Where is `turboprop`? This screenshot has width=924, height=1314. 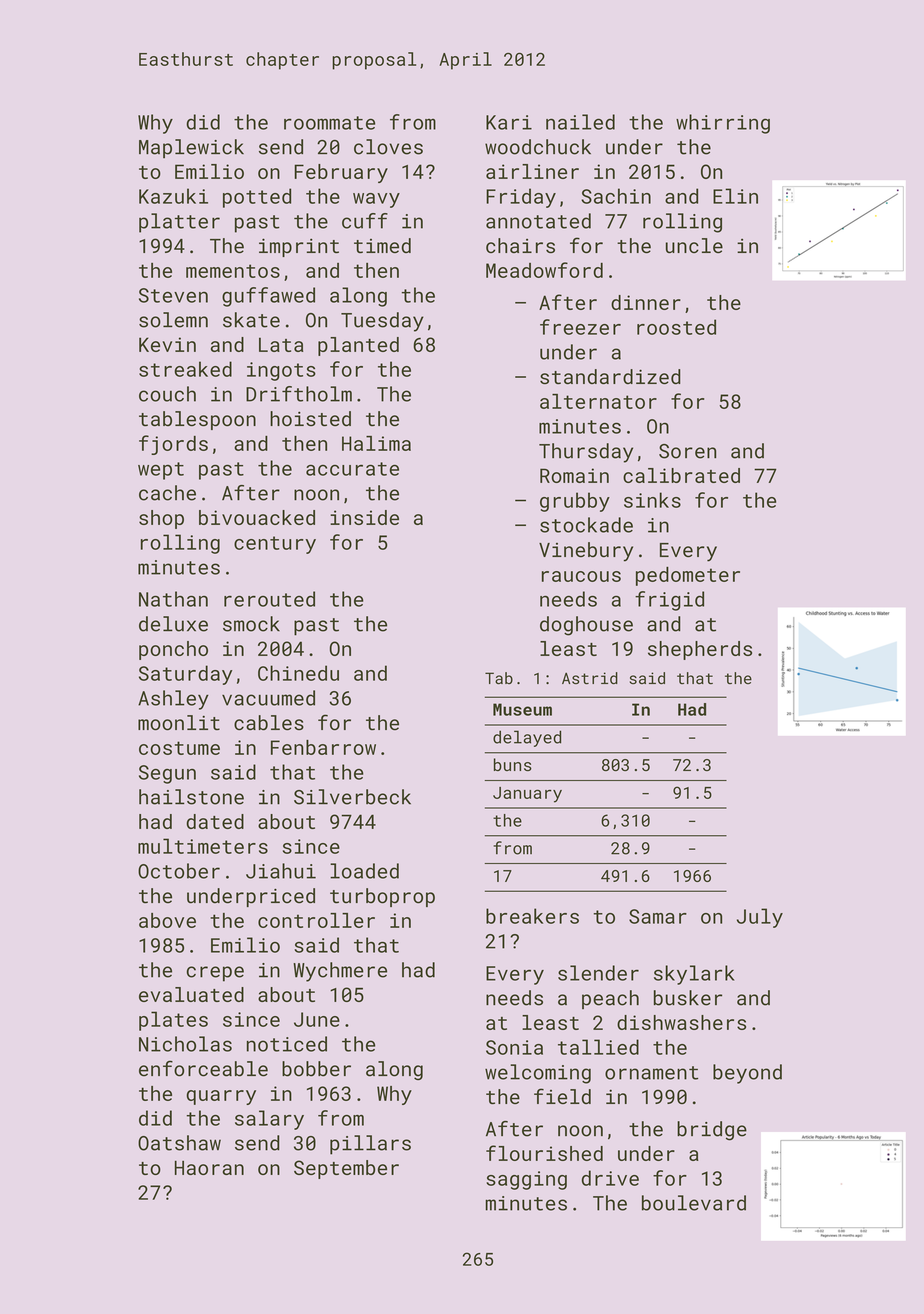 turboprop is located at coordinates (382, 897).
